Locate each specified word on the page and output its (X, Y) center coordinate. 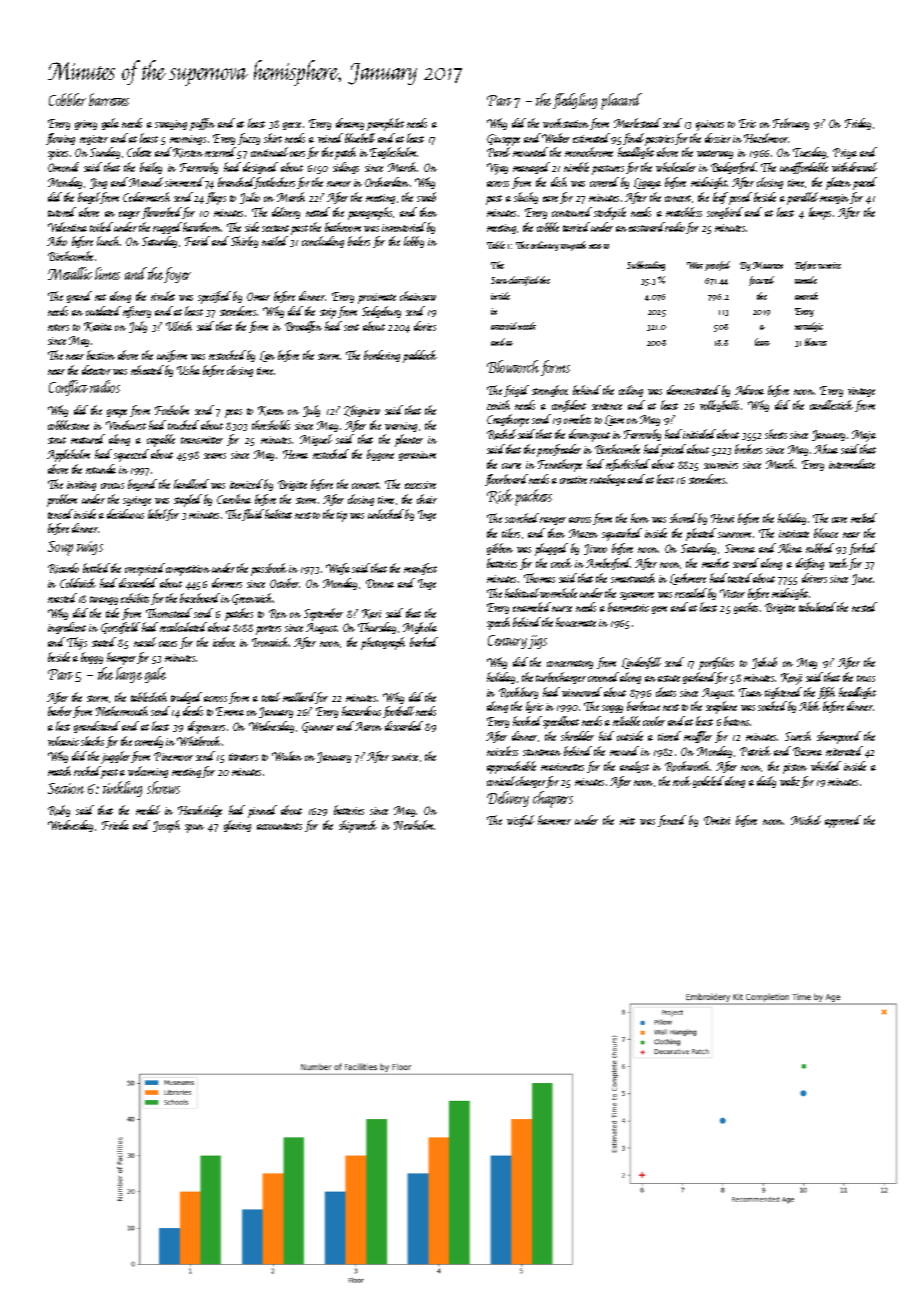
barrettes (109, 99)
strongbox (550, 391)
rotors (58, 327)
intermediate (852, 464)
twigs (90, 548)
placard (621, 101)
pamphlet (385, 124)
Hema (295, 454)
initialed (699, 434)
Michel (806, 820)
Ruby (59, 811)
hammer (554, 820)
